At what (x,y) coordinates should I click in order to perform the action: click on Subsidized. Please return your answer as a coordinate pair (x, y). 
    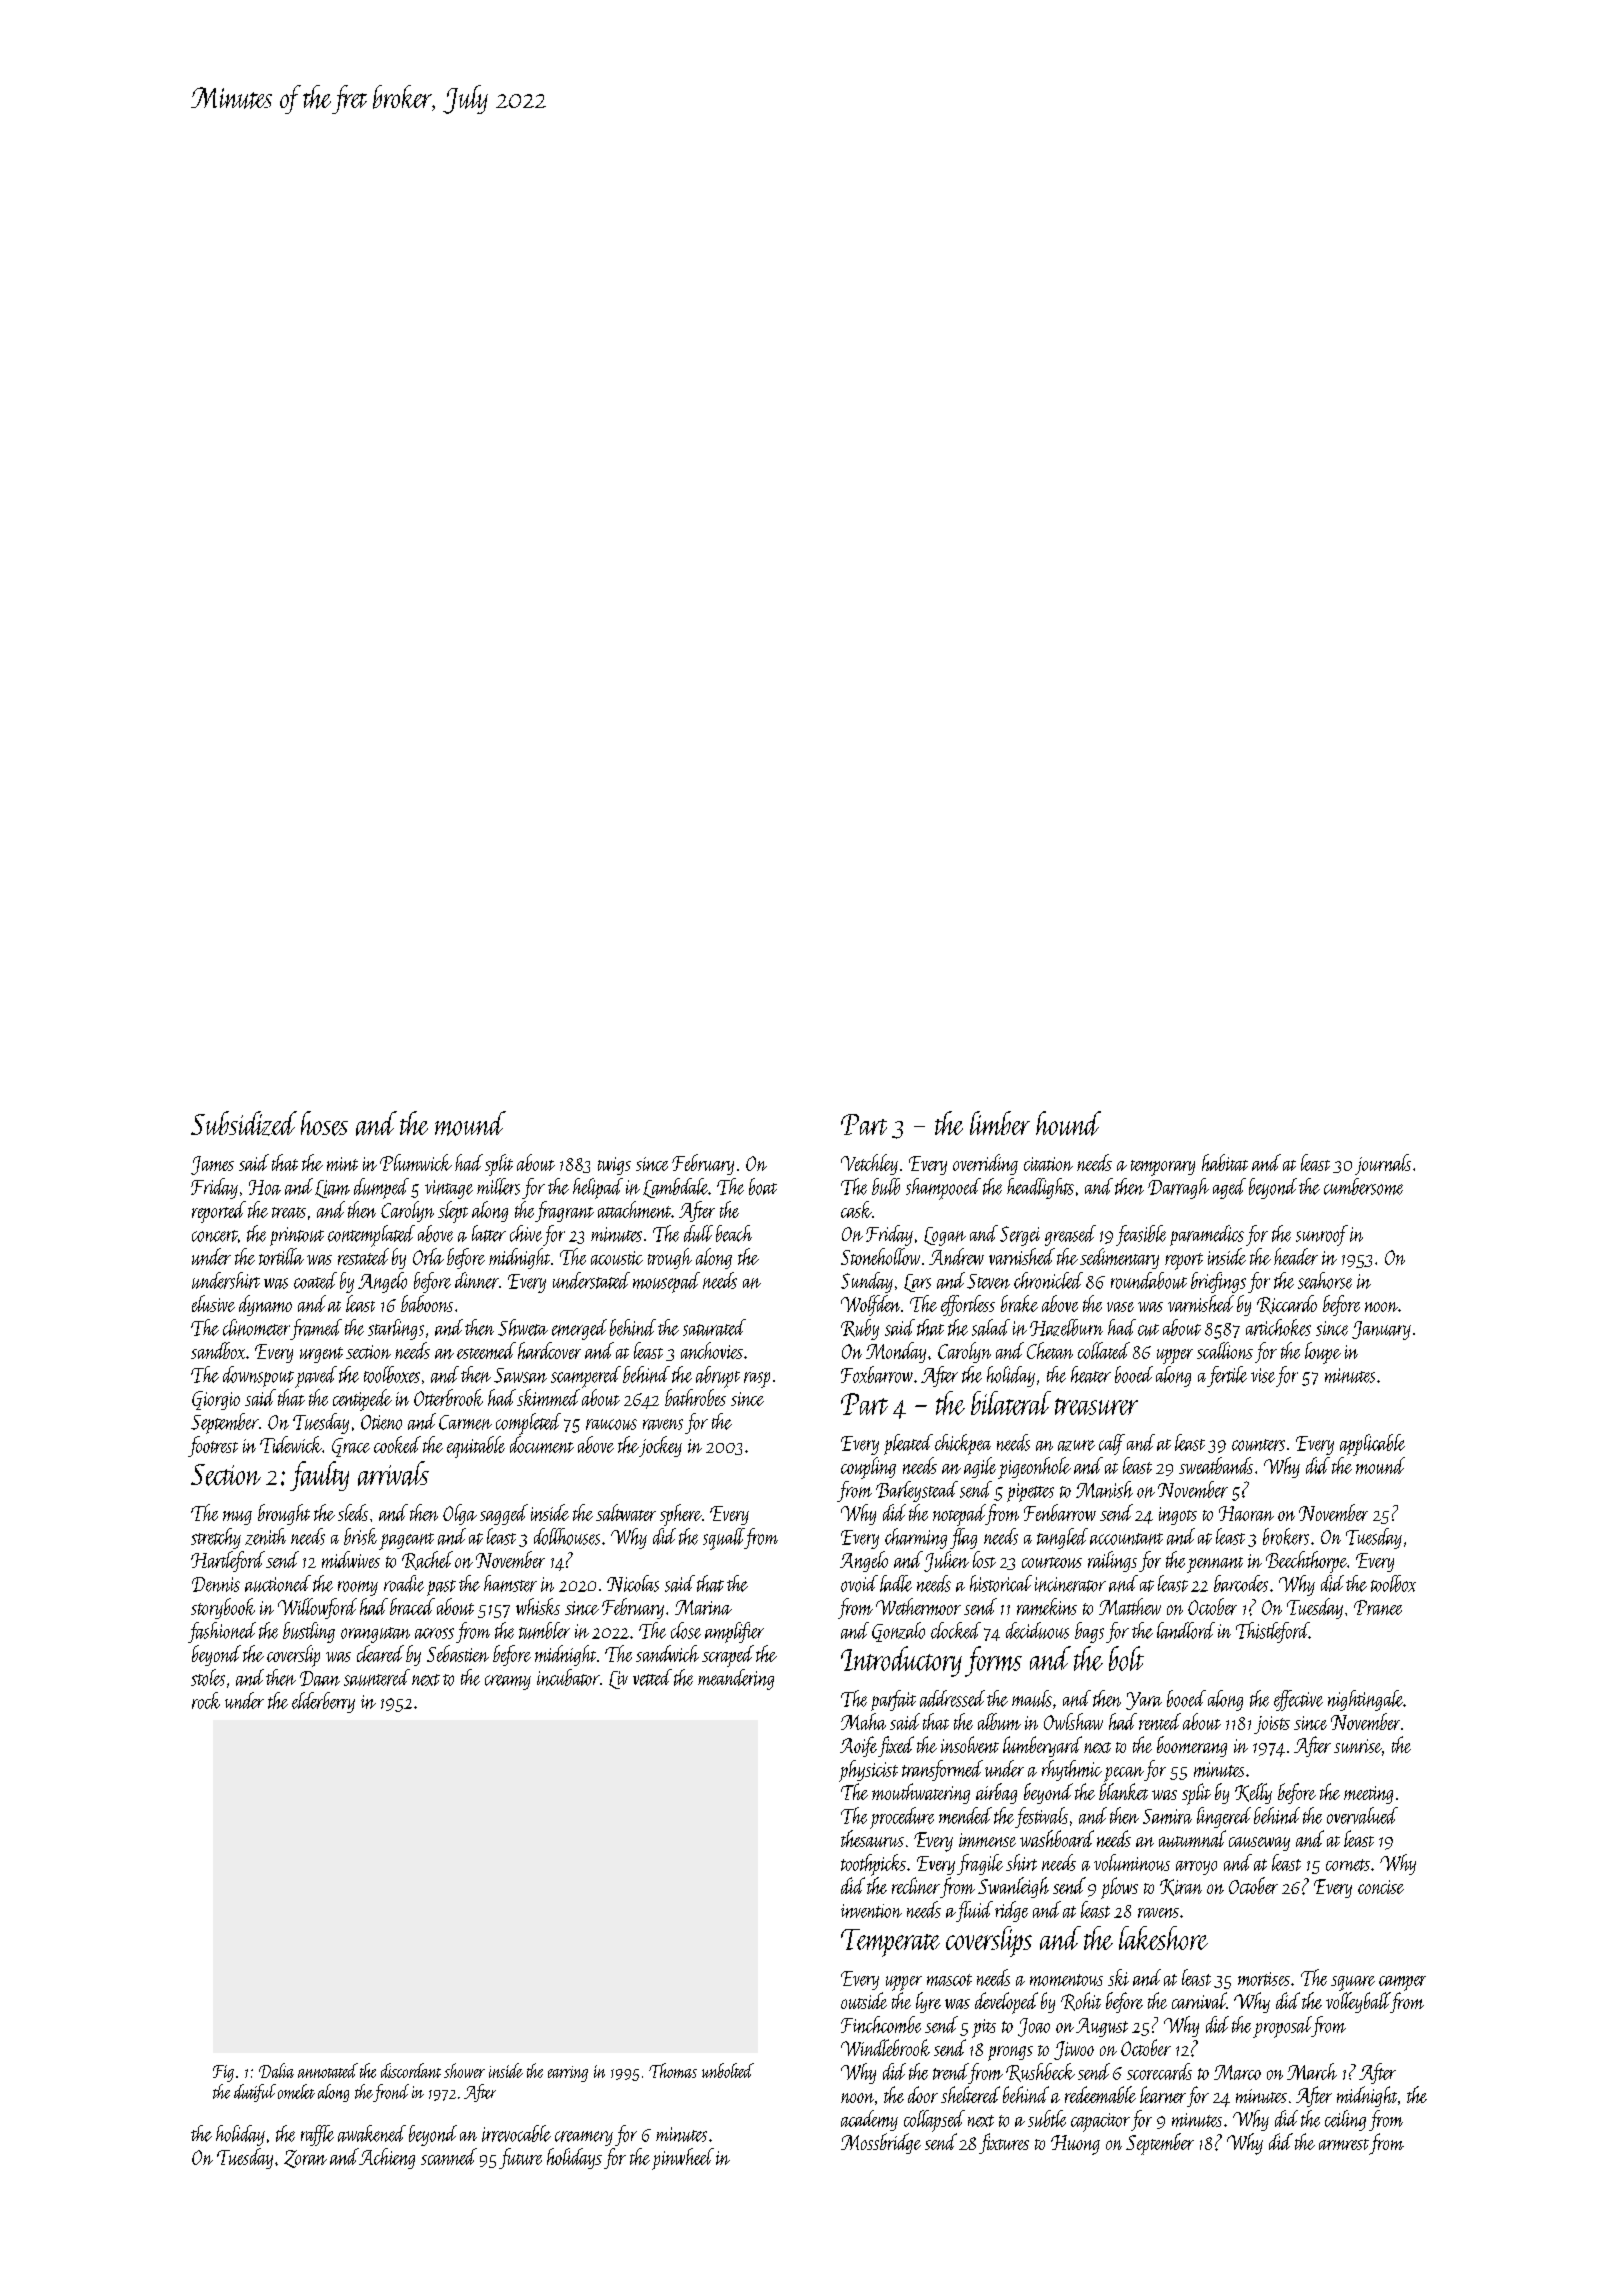
    Looking at the image, I should click on (244, 1123).
